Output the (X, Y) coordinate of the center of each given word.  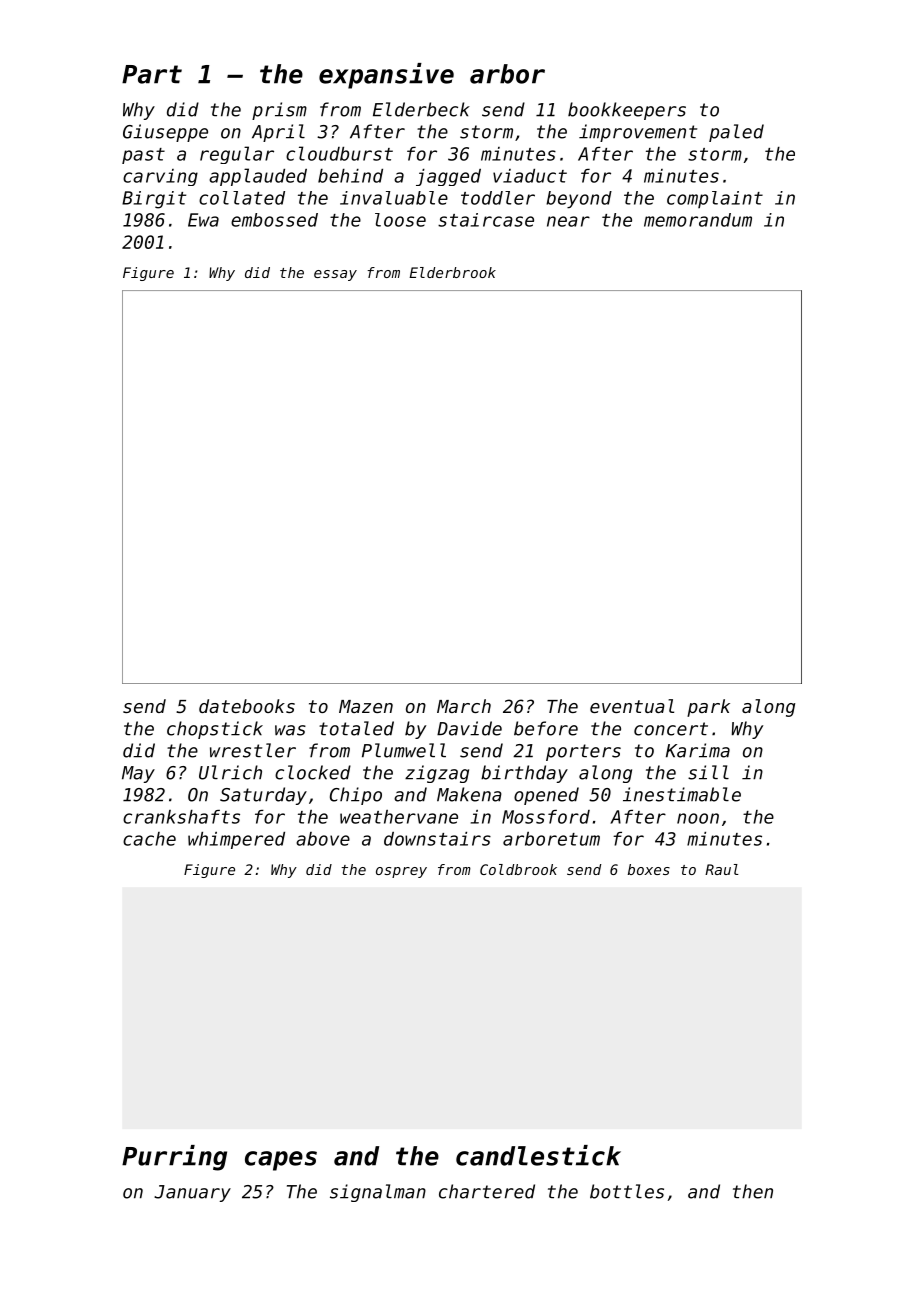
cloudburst (339, 153)
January (192, 1193)
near (568, 221)
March (464, 706)
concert (671, 729)
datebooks (247, 706)
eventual (632, 706)
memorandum (698, 220)
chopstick (215, 730)
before (546, 728)
